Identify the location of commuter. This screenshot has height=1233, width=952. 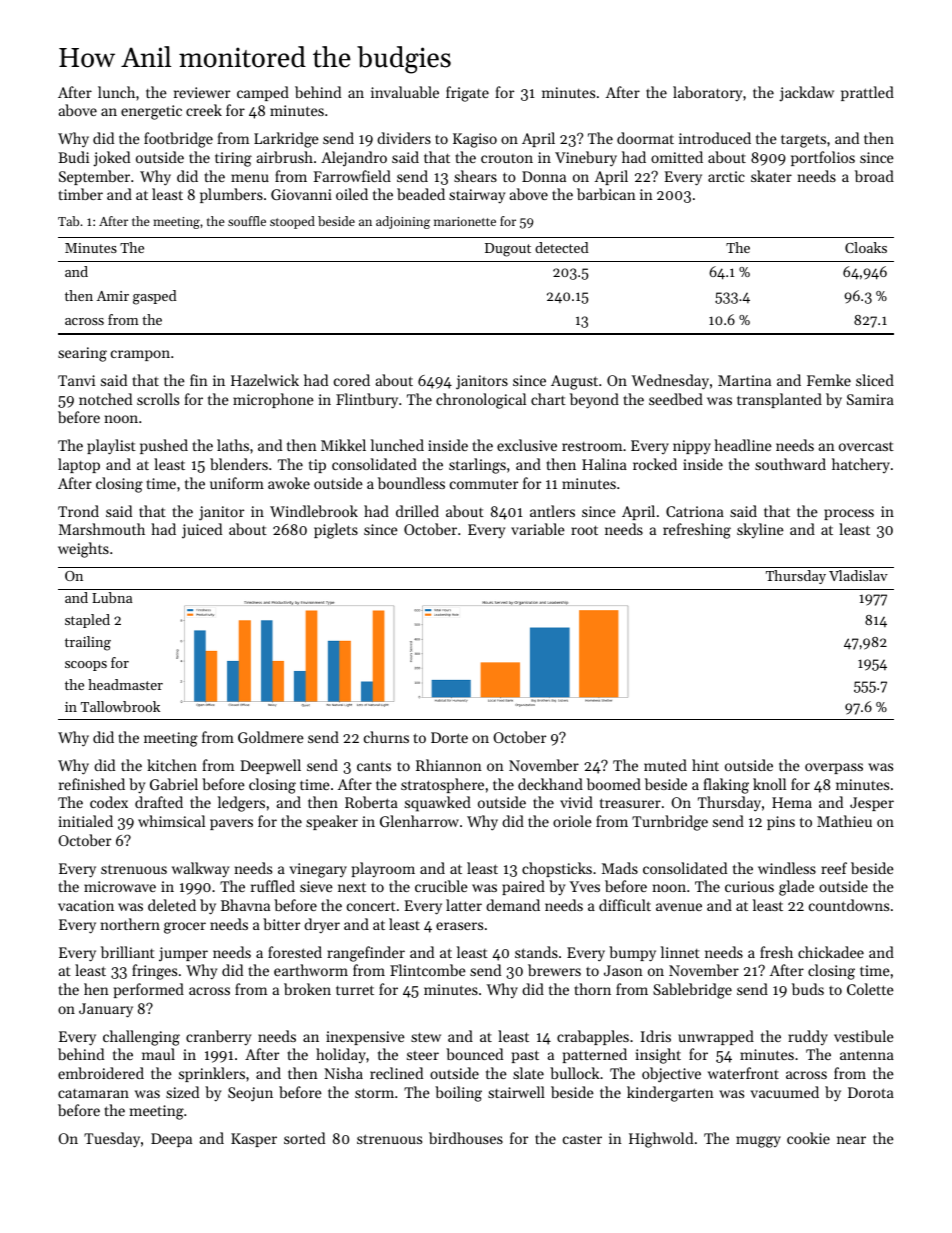
(484, 484).
